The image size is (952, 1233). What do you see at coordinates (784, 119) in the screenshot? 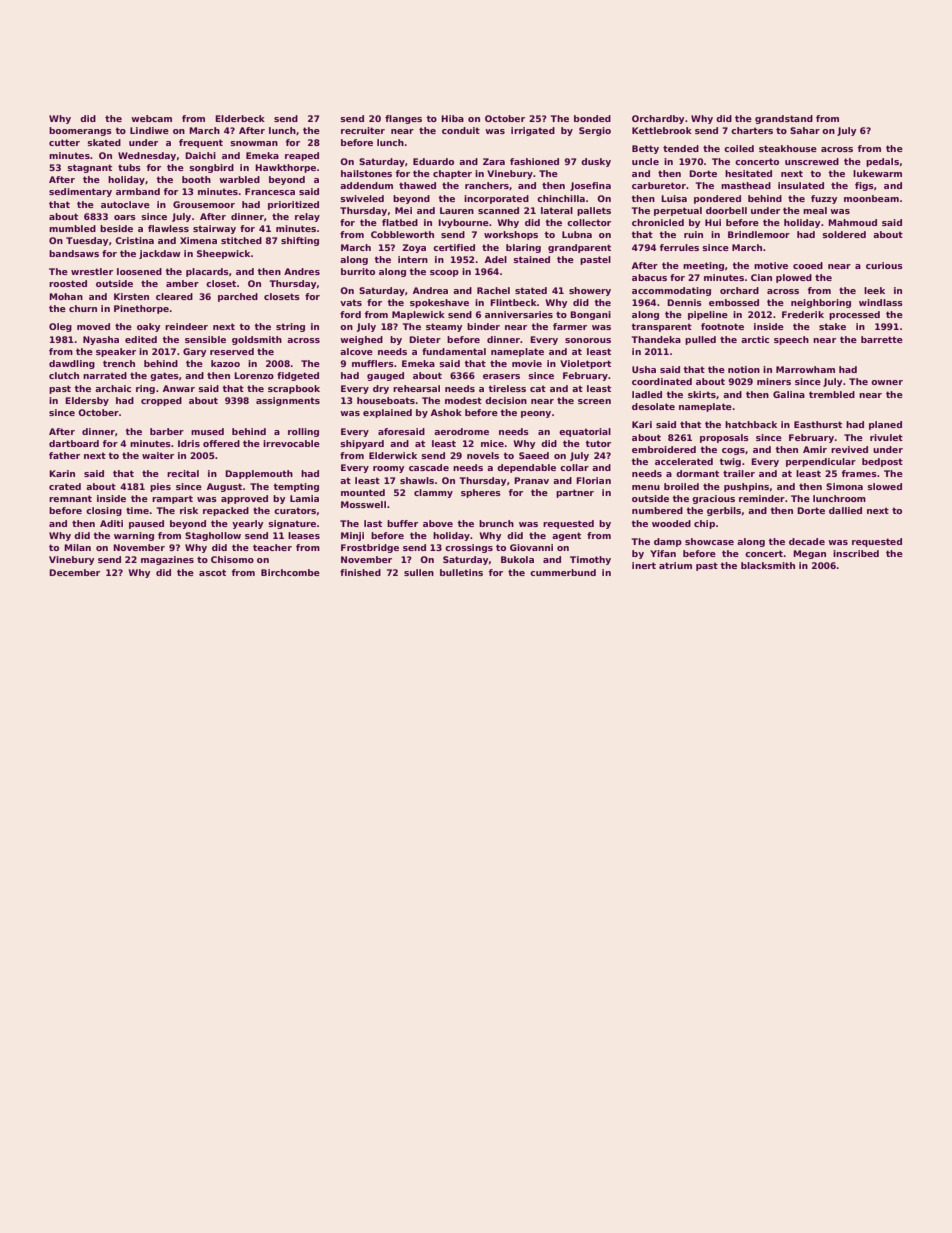
I see `grandstand` at bounding box center [784, 119].
